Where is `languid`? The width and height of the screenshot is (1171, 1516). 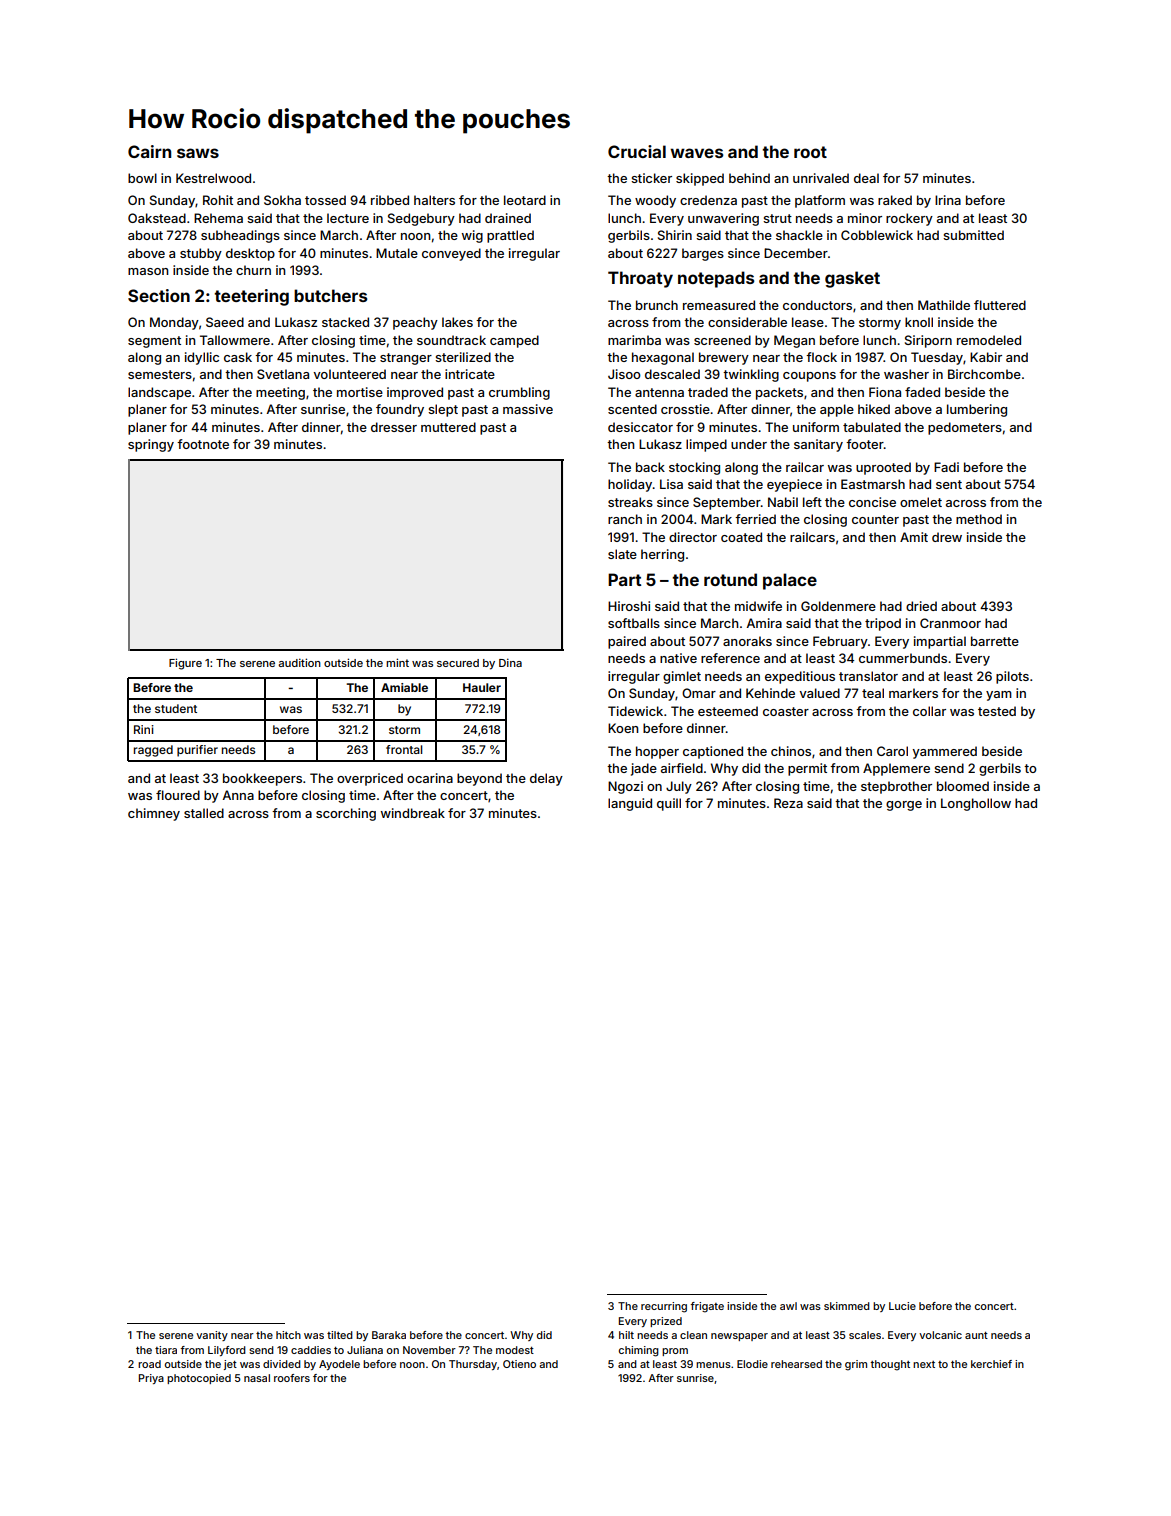
languid is located at coordinates (630, 804).
